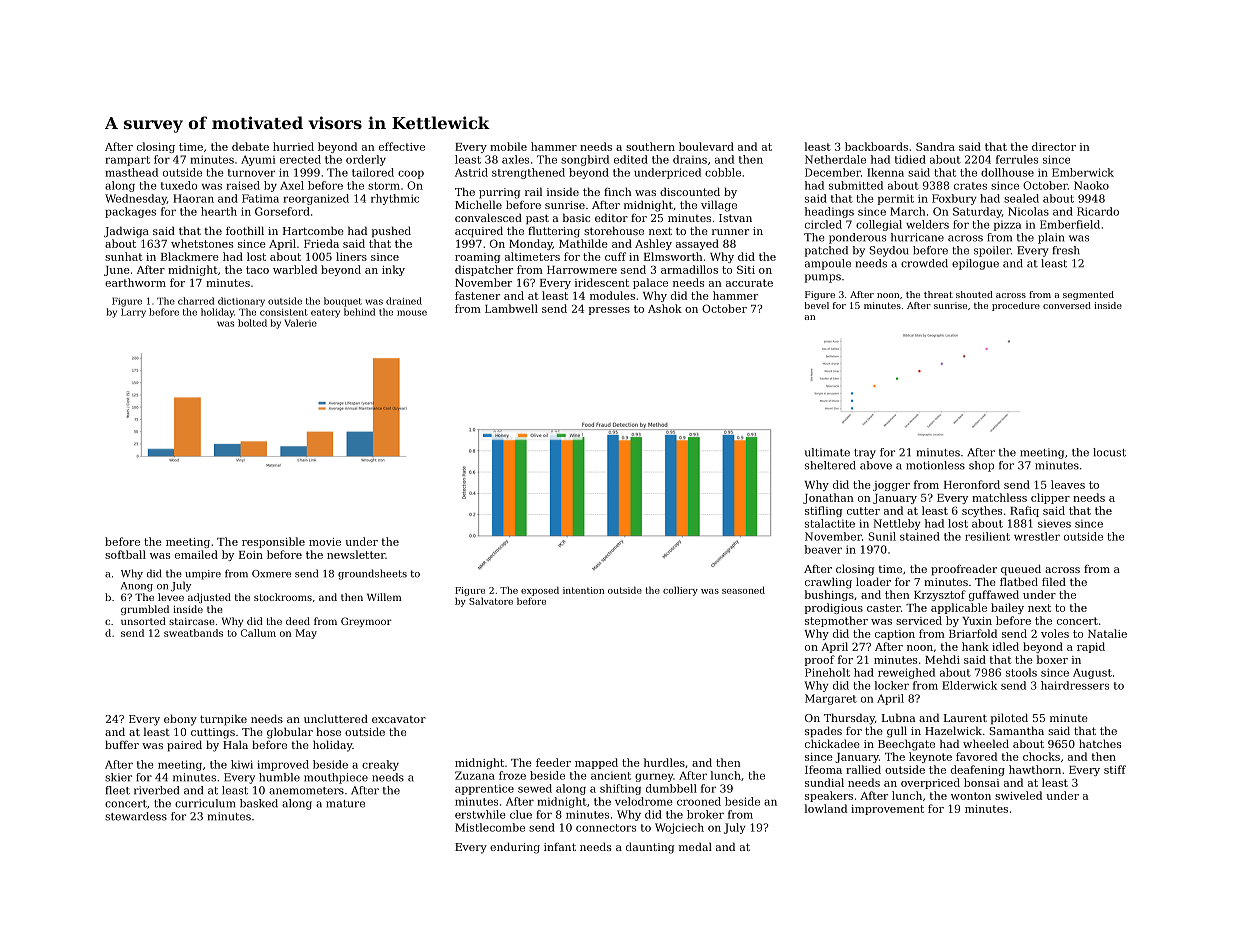 This screenshot has width=1233, height=952. What do you see at coordinates (823, 511) in the screenshot?
I see `stifling` at bounding box center [823, 511].
